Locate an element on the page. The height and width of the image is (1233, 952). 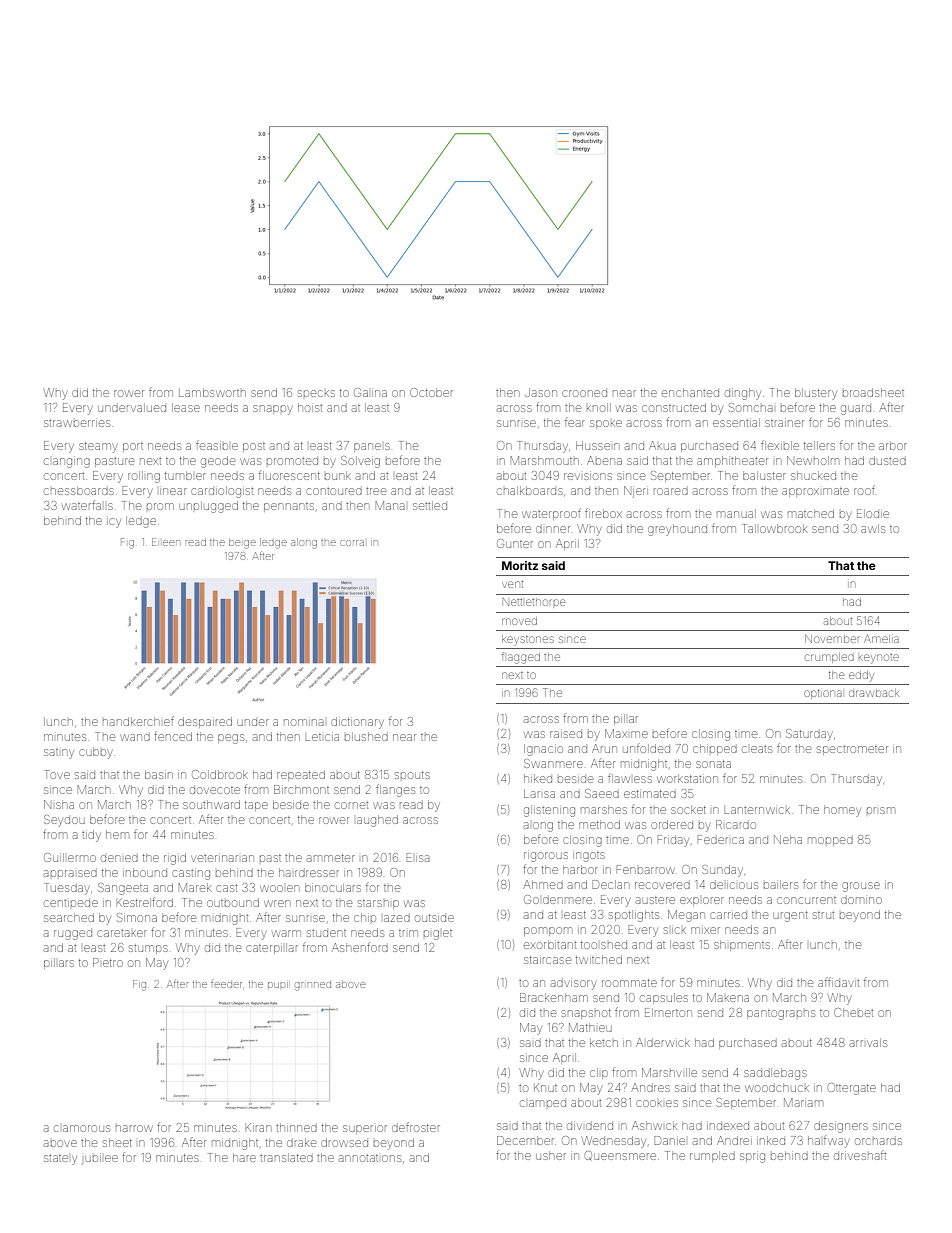
Lambsworth is located at coordinates (212, 392).
